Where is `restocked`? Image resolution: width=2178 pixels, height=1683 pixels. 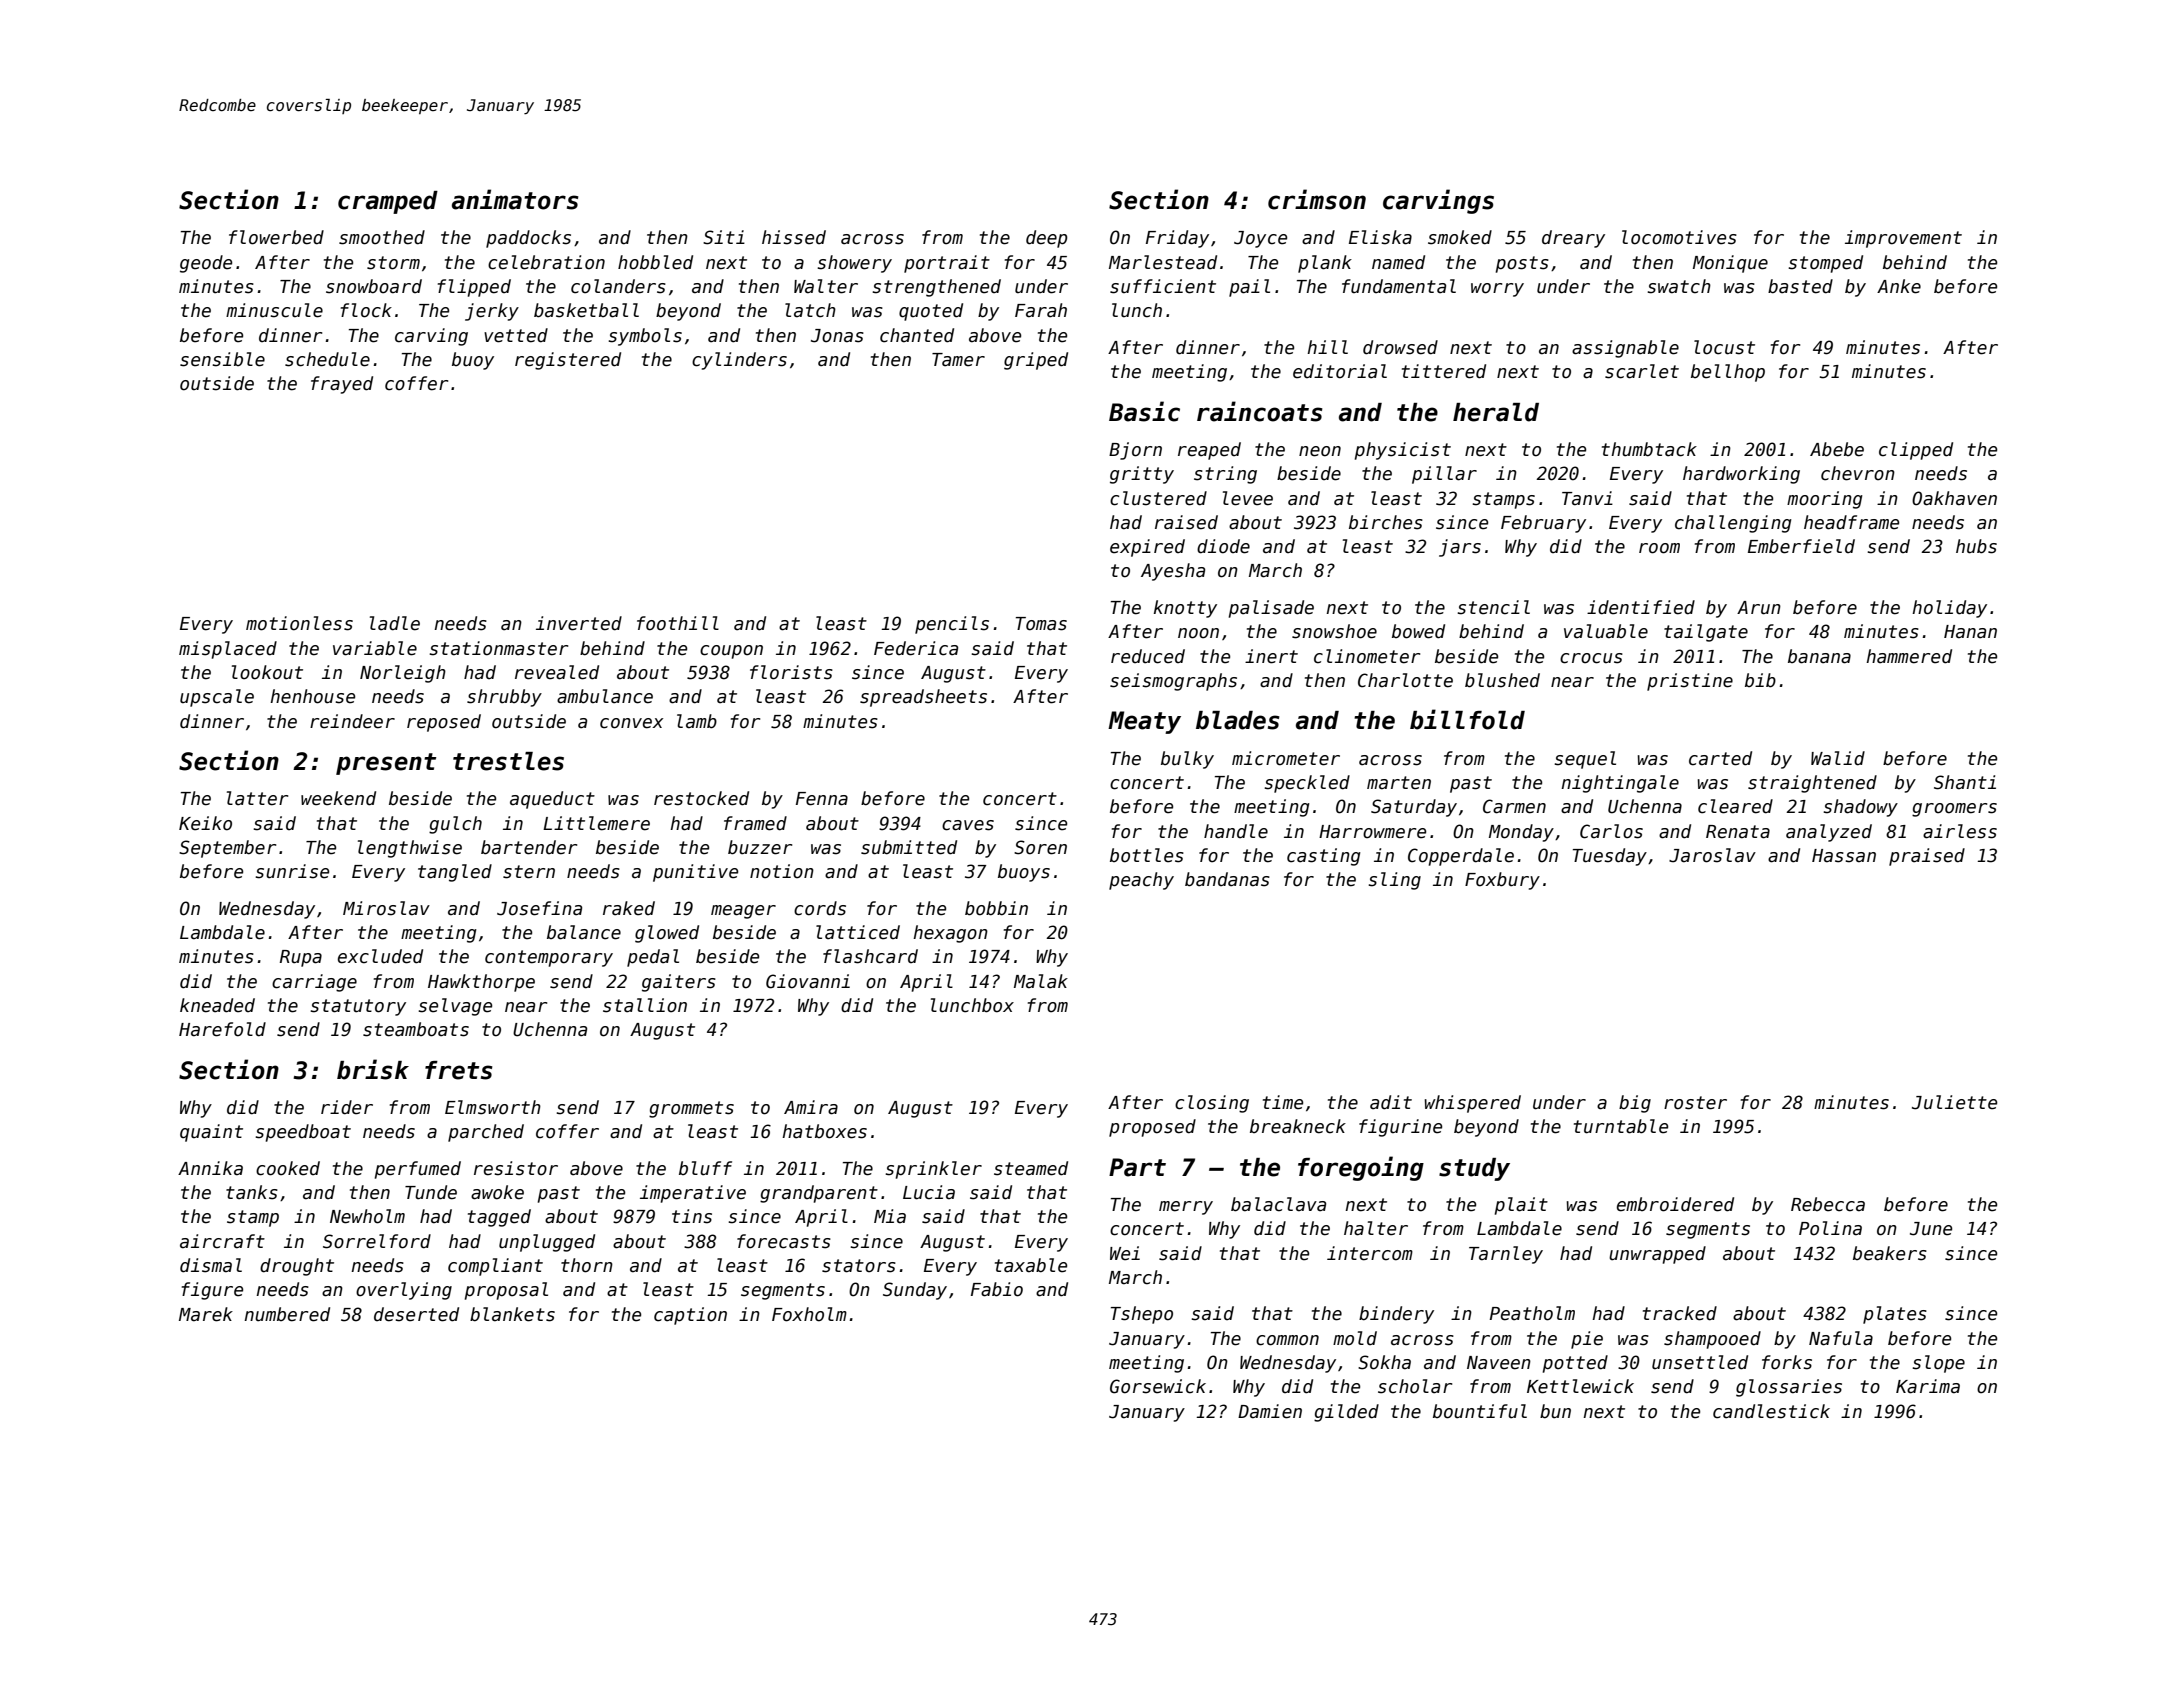 restocked is located at coordinates (701, 798).
